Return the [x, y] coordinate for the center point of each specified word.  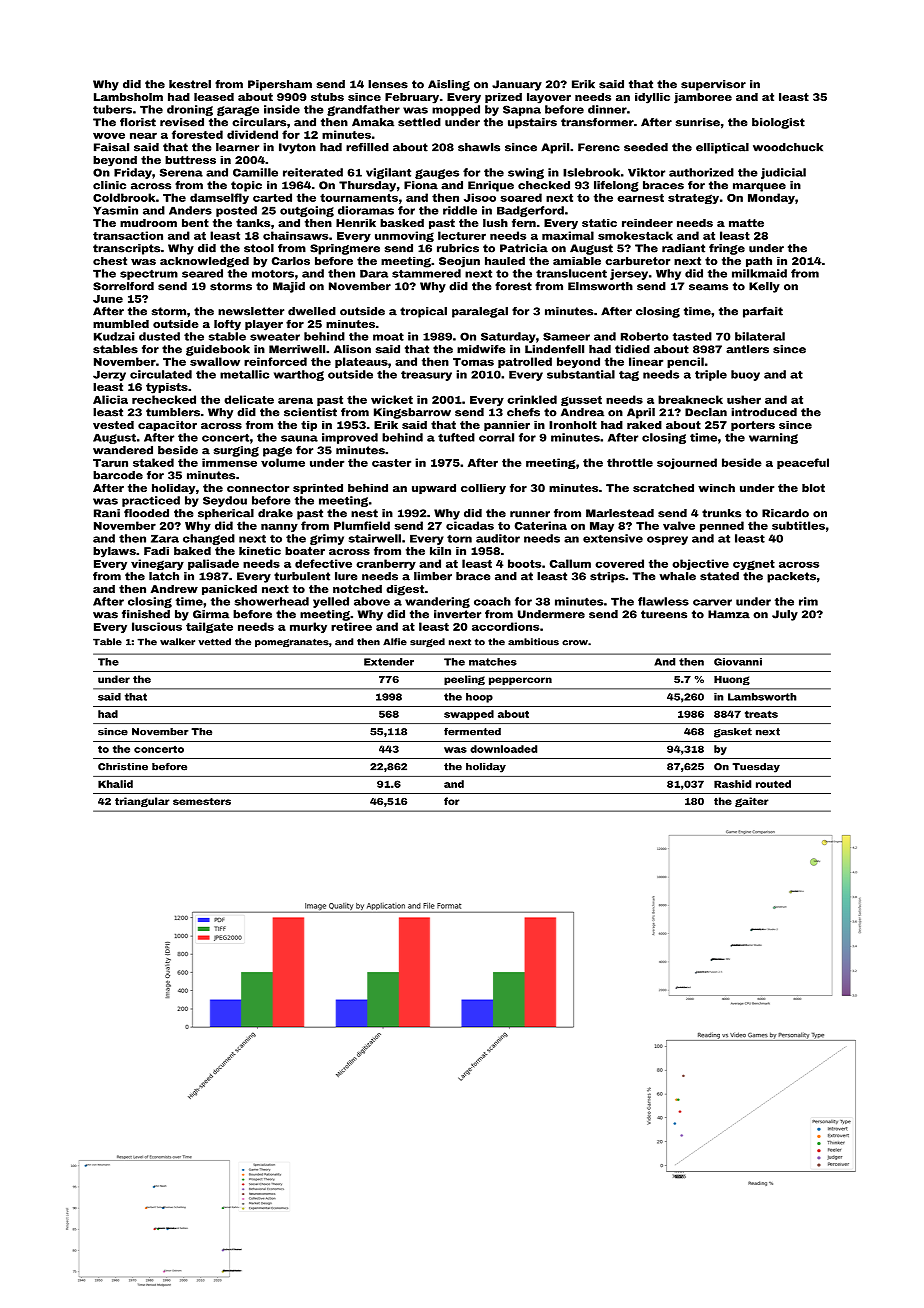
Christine [123, 767]
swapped [469, 715]
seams [708, 287]
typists [167, 388]
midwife [481, 349]
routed [773, 784]
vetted [214, 642]
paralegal [480, 312]
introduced [764, 412]
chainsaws [295, 235]
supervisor [713, 85]
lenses [388, 84]
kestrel [190, 84]
